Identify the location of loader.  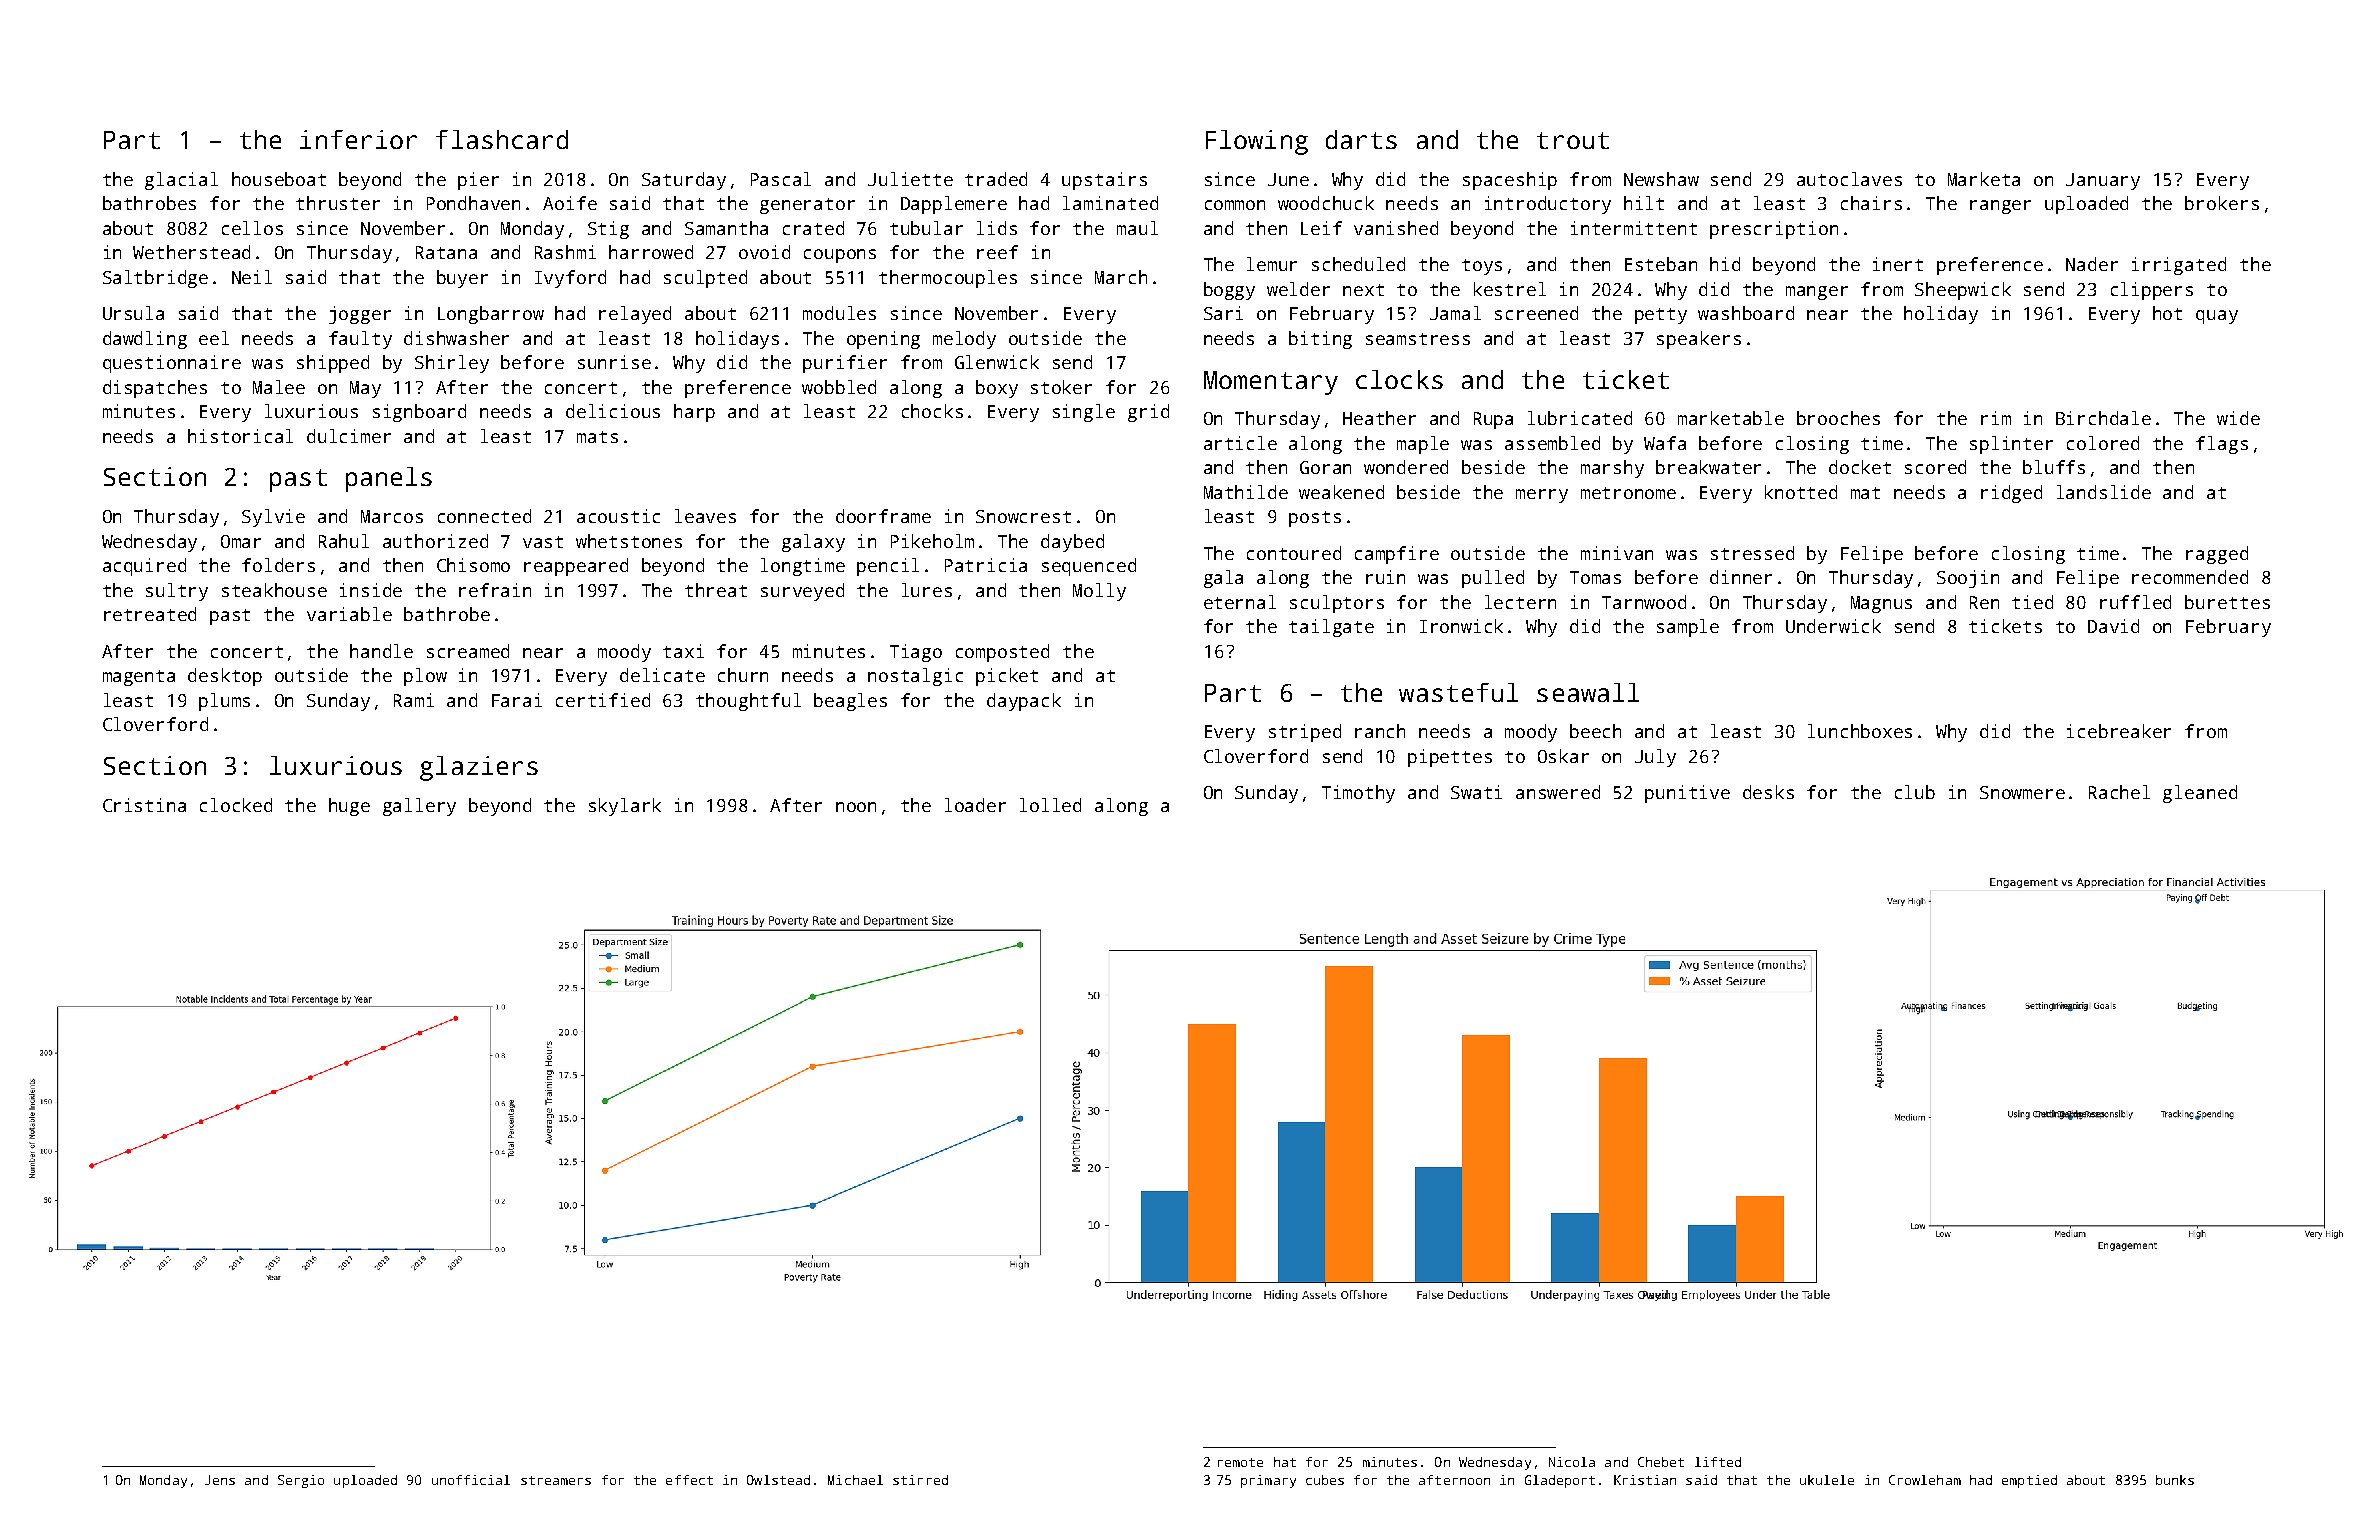
(975, 805).
